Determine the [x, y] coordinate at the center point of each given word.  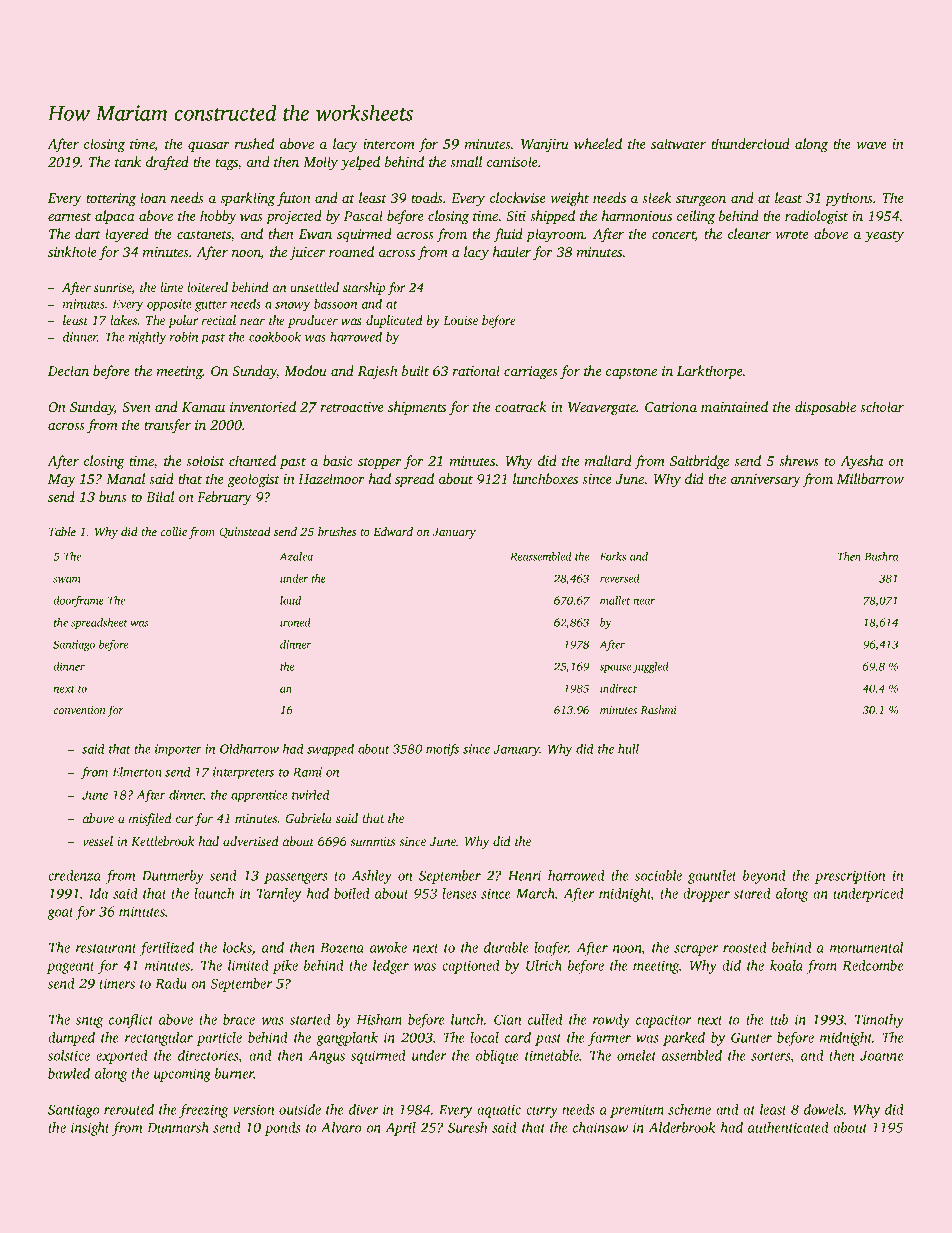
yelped [360, 163]
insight [90, 1129]
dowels [824, 1109]
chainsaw [600, 1127]
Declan [68, 370]
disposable [825, 408]
